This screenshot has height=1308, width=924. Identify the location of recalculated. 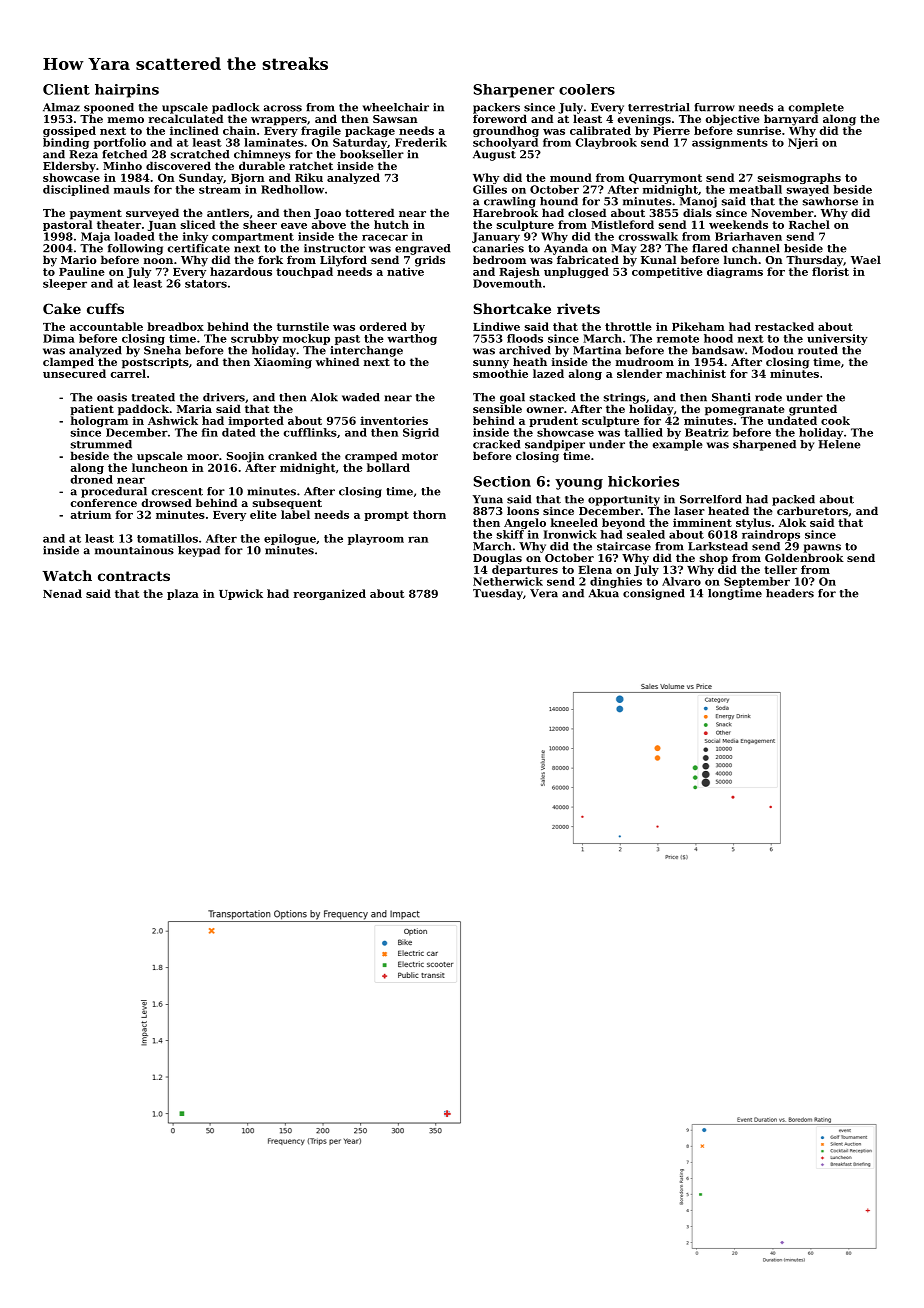
(185, 118).
